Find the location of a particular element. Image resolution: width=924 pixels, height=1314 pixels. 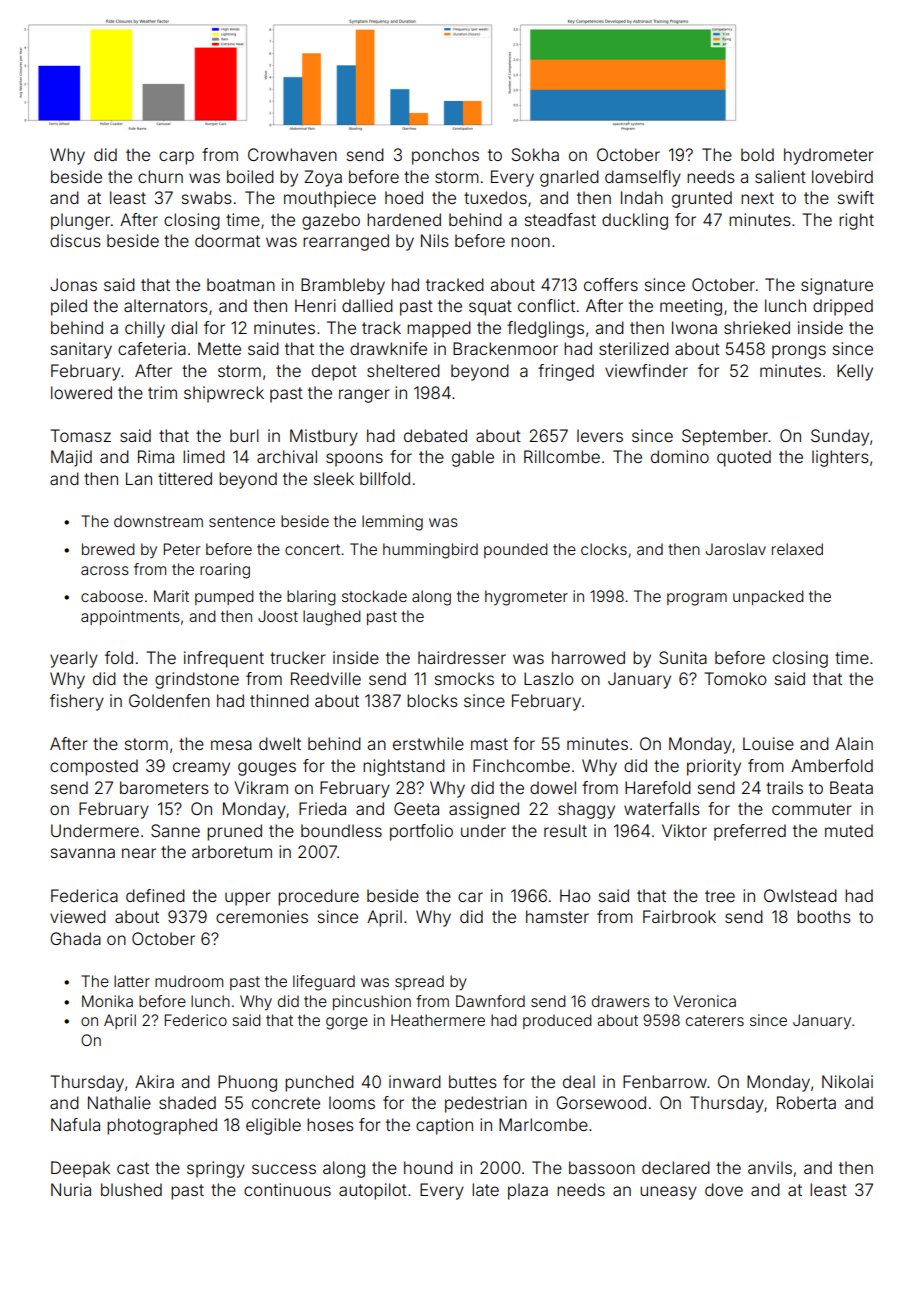

priority is located at coordinates (714, 767).
